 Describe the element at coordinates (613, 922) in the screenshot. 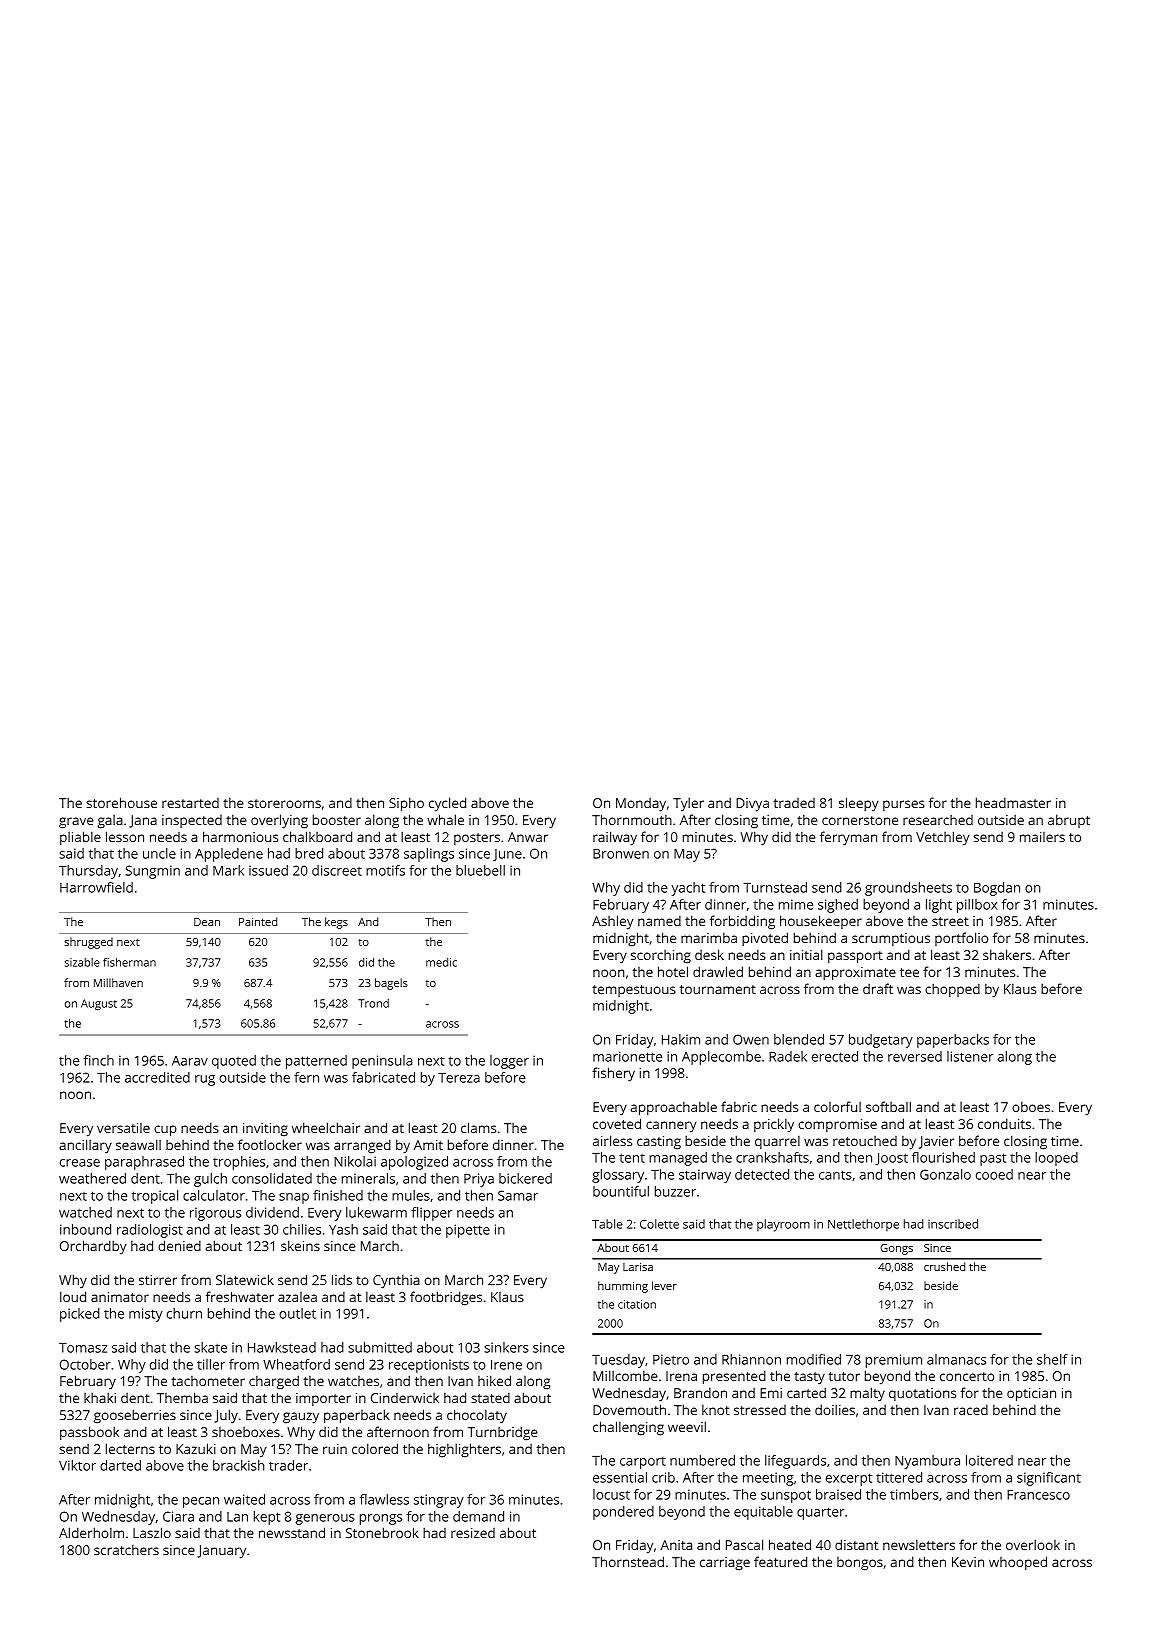

I see `Ashley` at that location.
